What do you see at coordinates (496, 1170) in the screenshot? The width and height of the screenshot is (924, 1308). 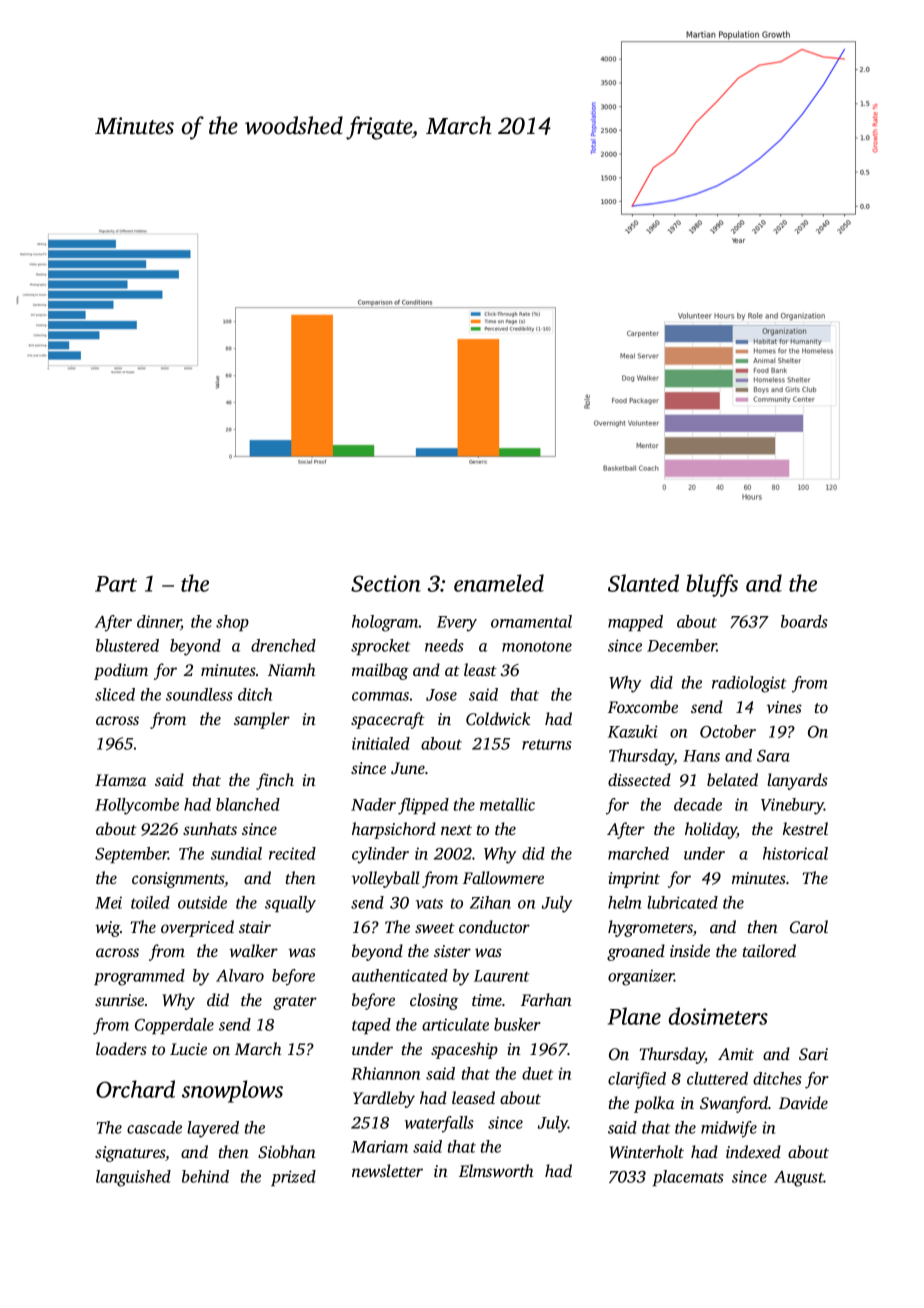 I see `Elmsworth` at bounding box center [496, 1170].
